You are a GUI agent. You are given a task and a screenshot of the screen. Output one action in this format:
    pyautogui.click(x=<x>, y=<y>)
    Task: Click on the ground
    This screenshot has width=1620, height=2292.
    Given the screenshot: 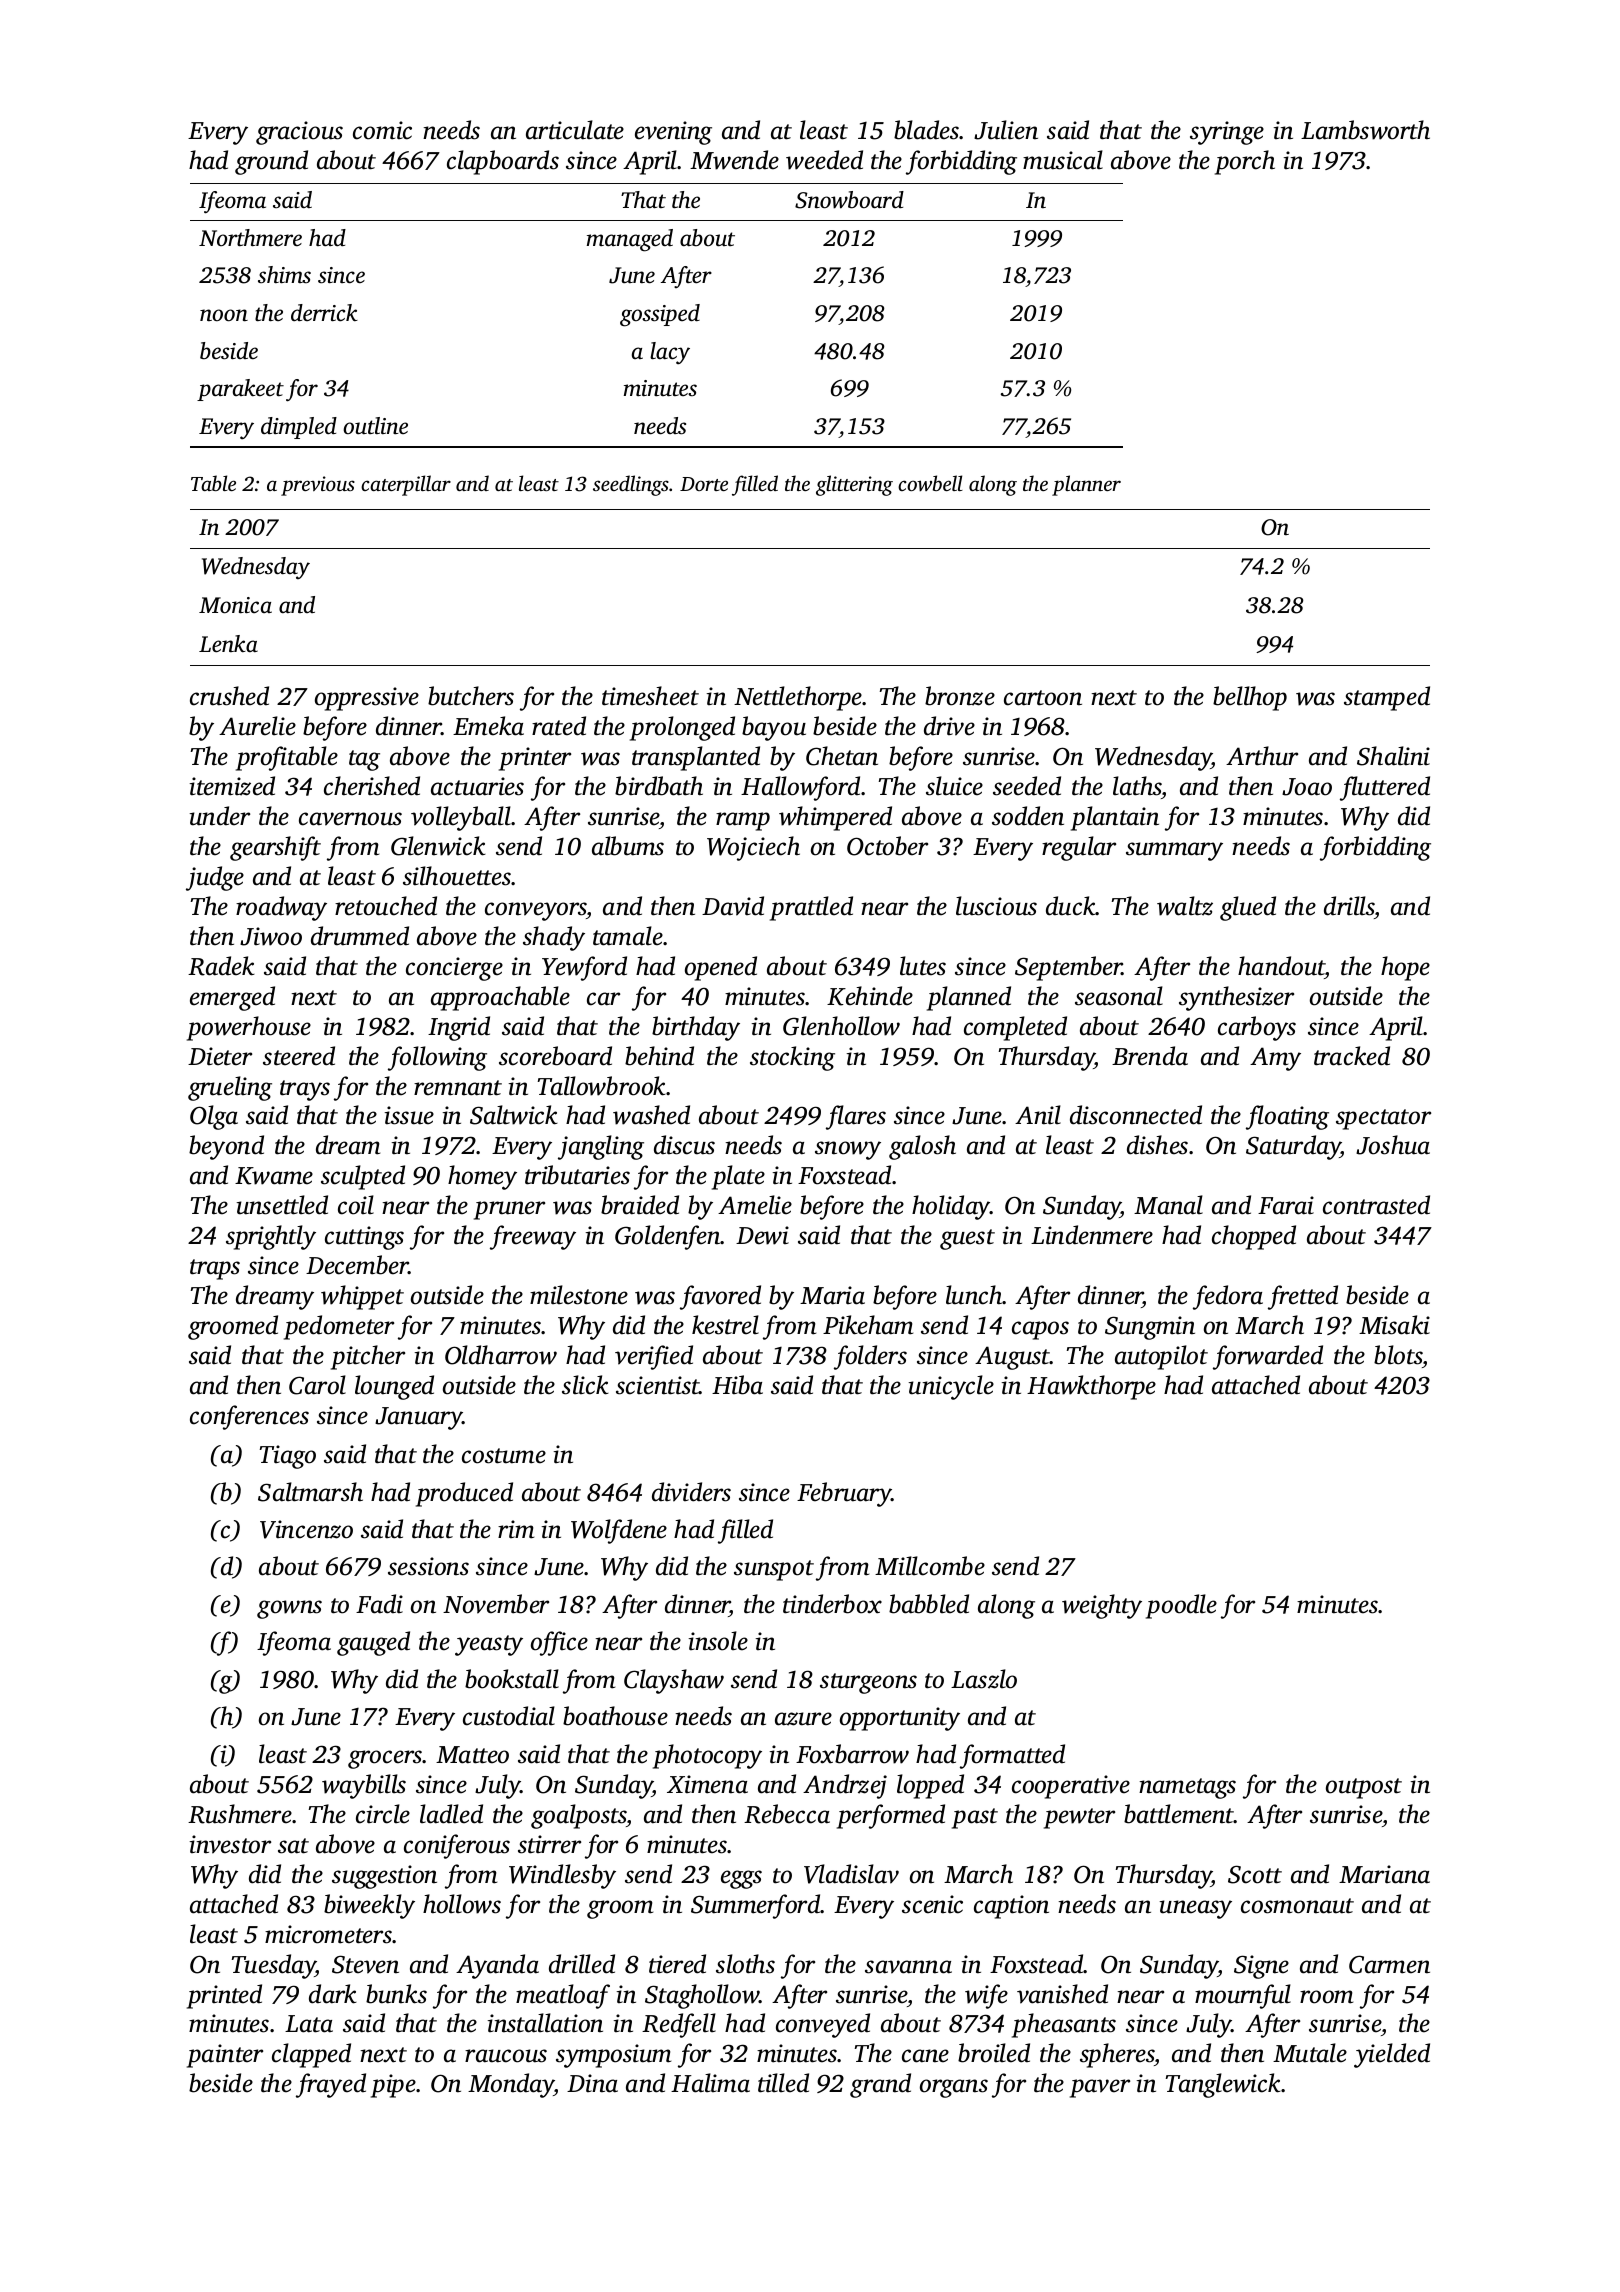 What is the action you would take?
    pyautogui.click(x=271, y=162)
